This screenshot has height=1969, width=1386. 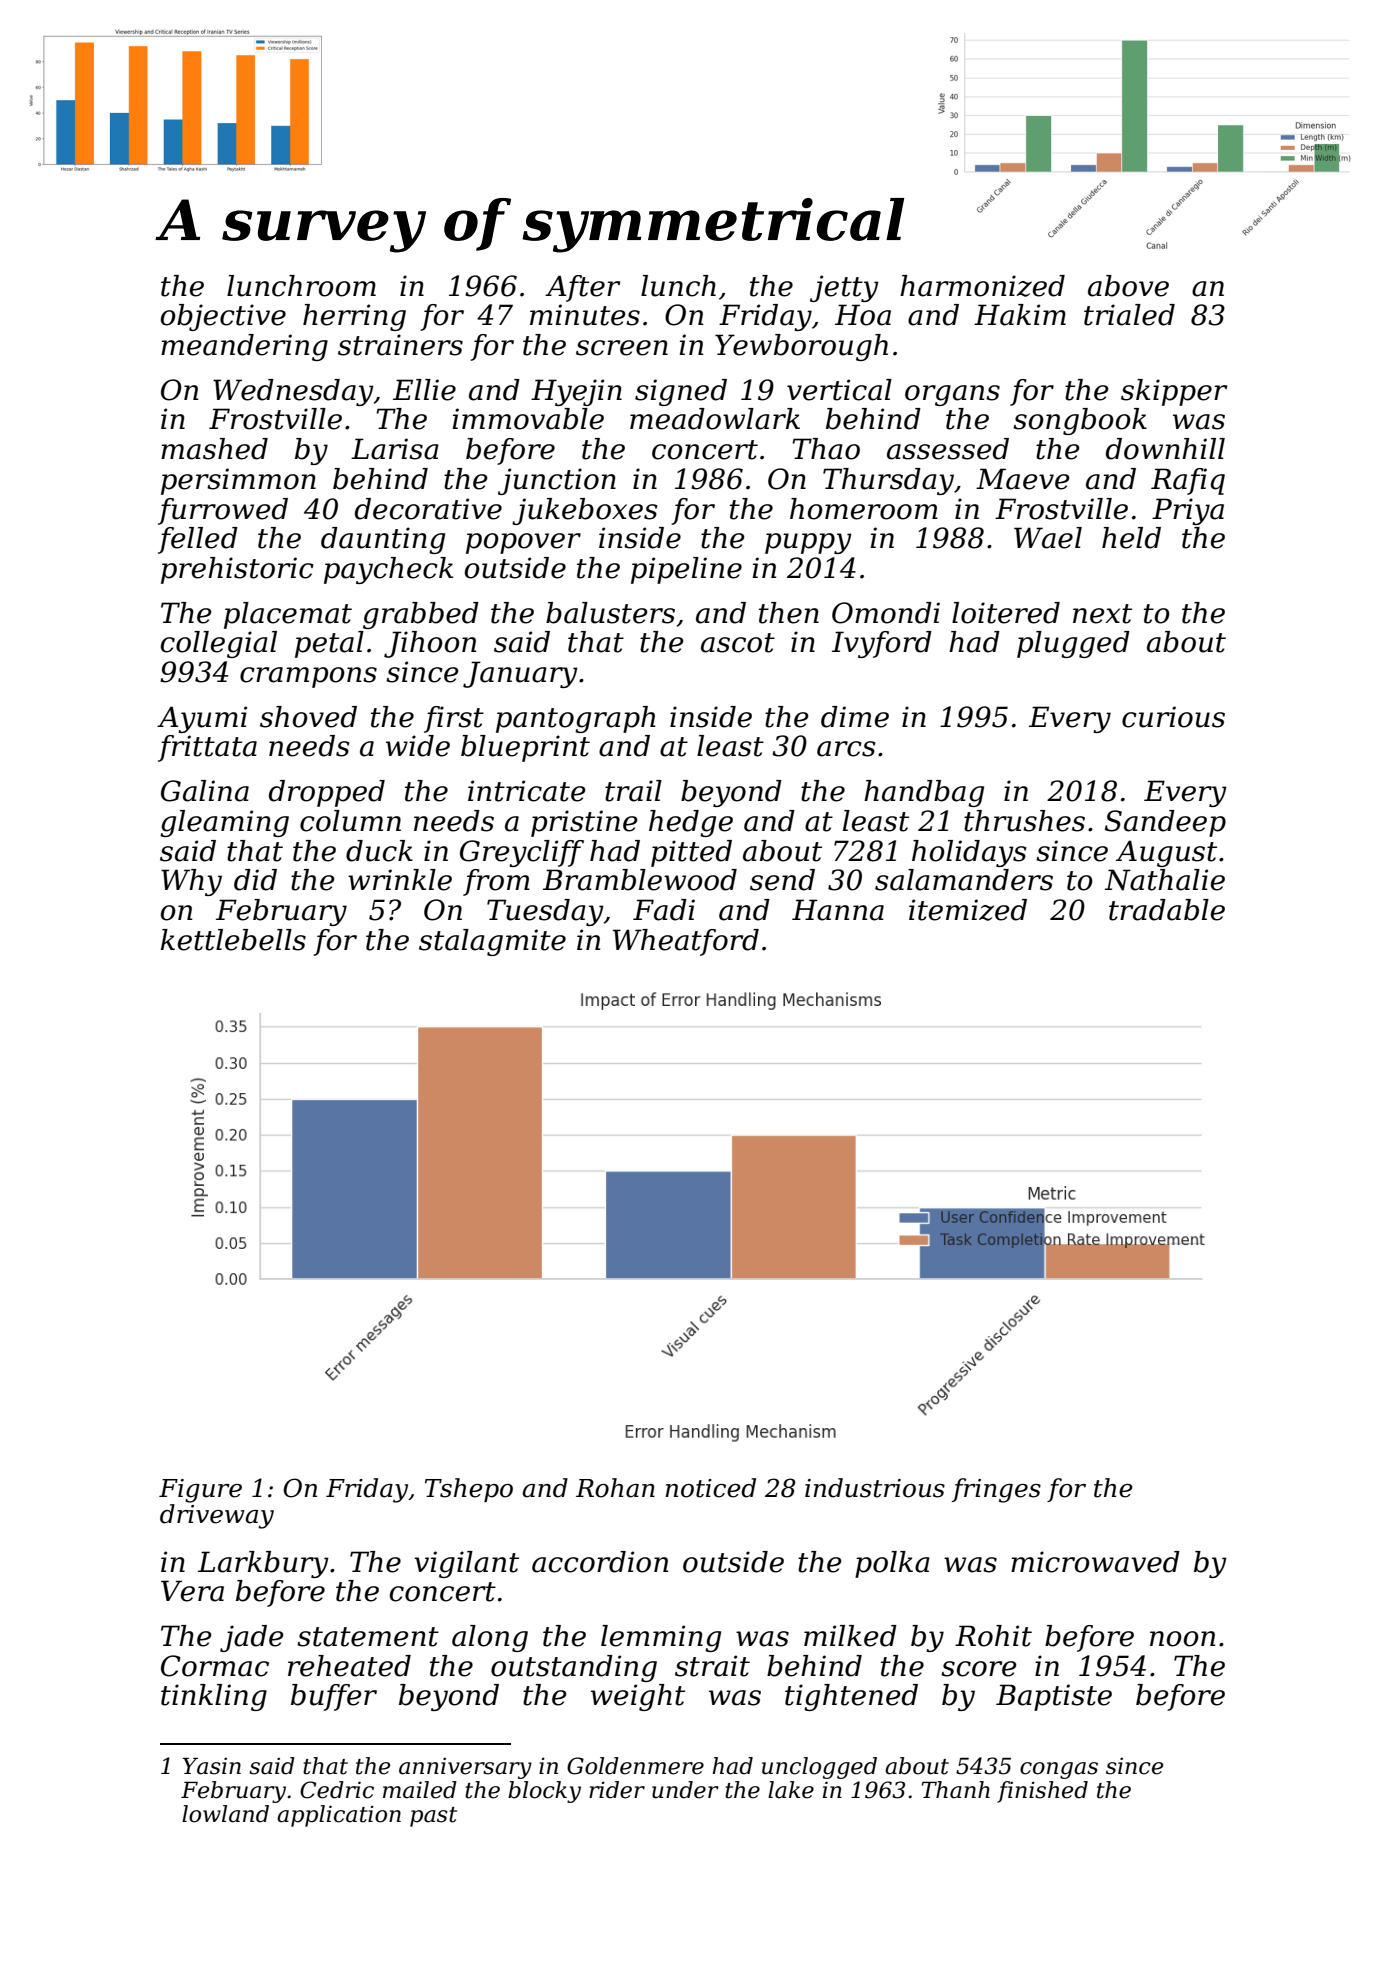 I want to click on itemized, so click(x=968, y=910).
